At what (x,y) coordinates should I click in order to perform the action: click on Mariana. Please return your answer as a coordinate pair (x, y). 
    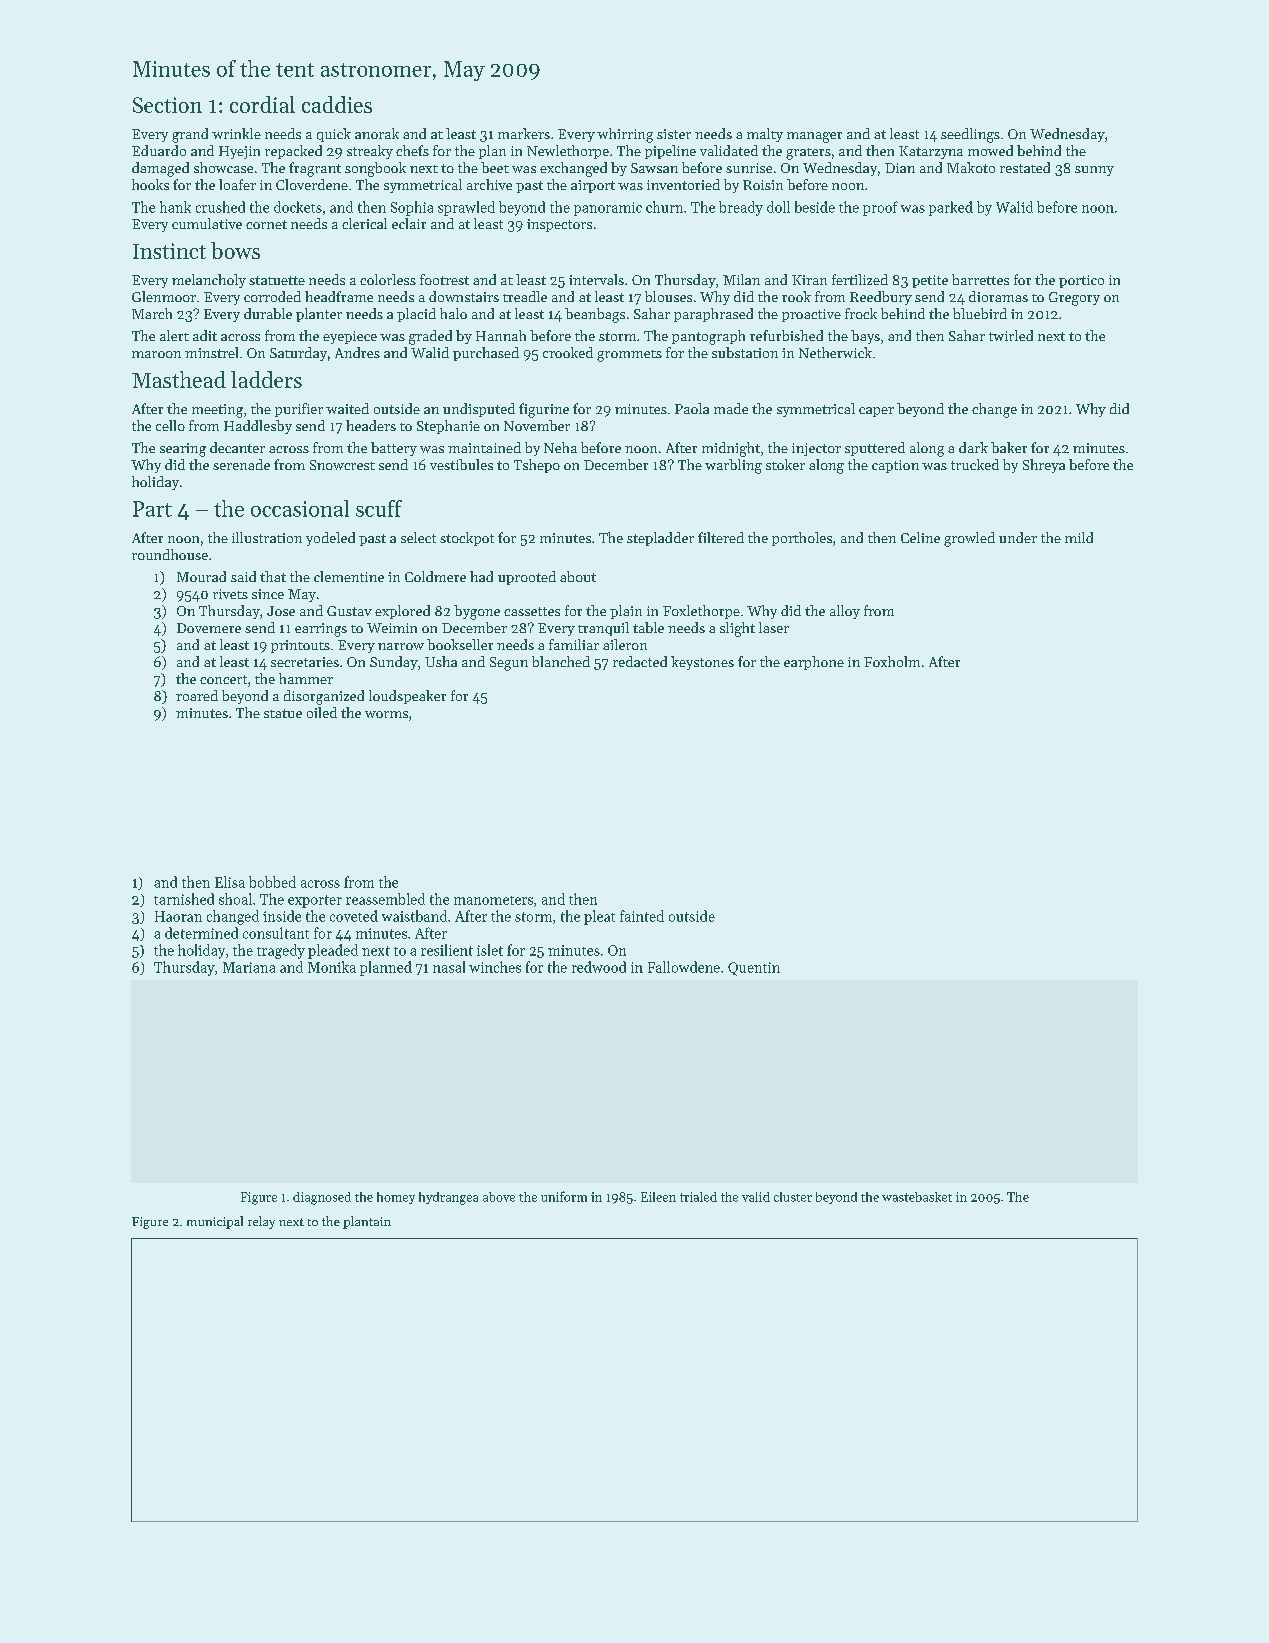
    Looking at the image, I should click on (249, 967).
